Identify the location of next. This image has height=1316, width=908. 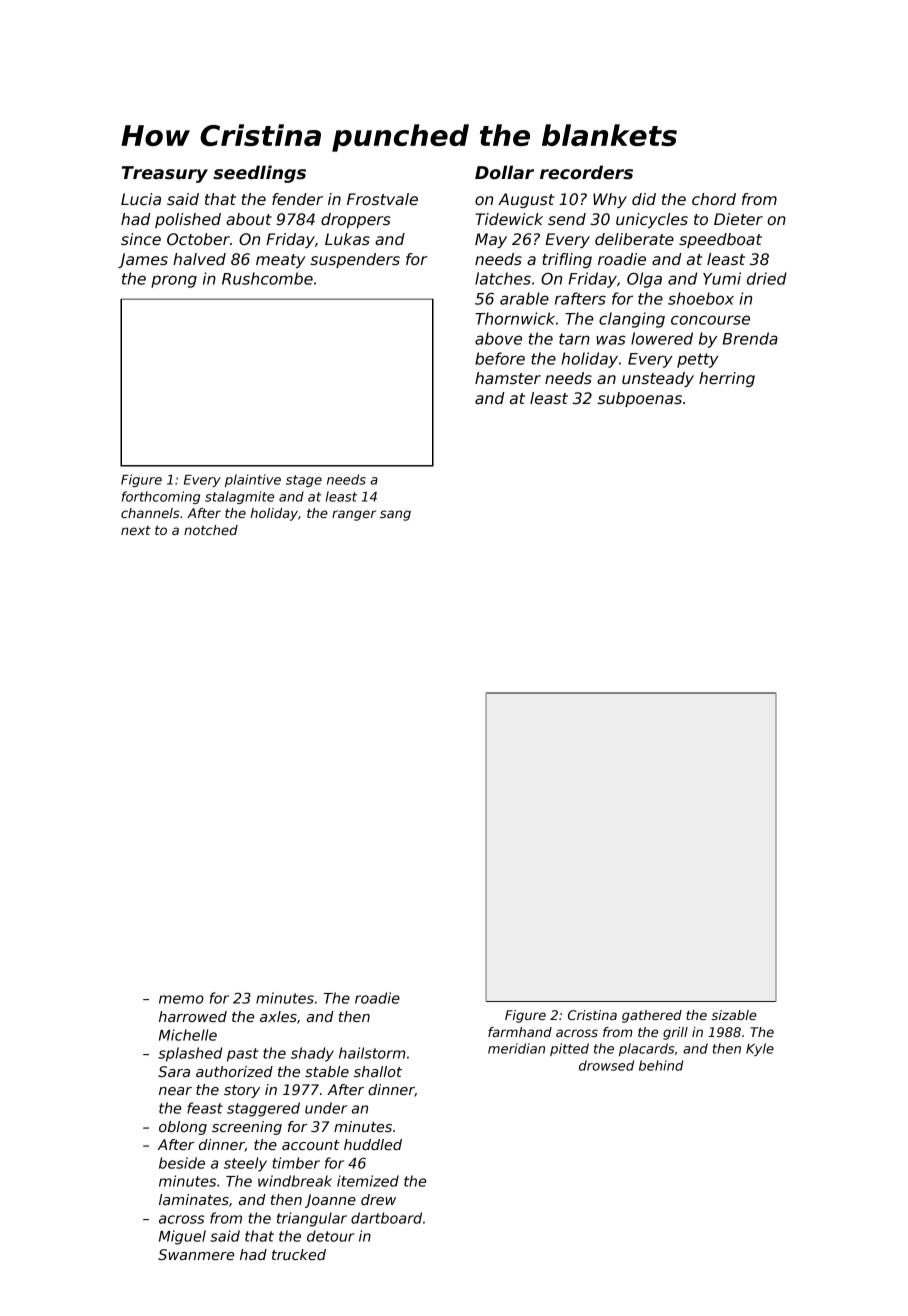
(136, 530).
